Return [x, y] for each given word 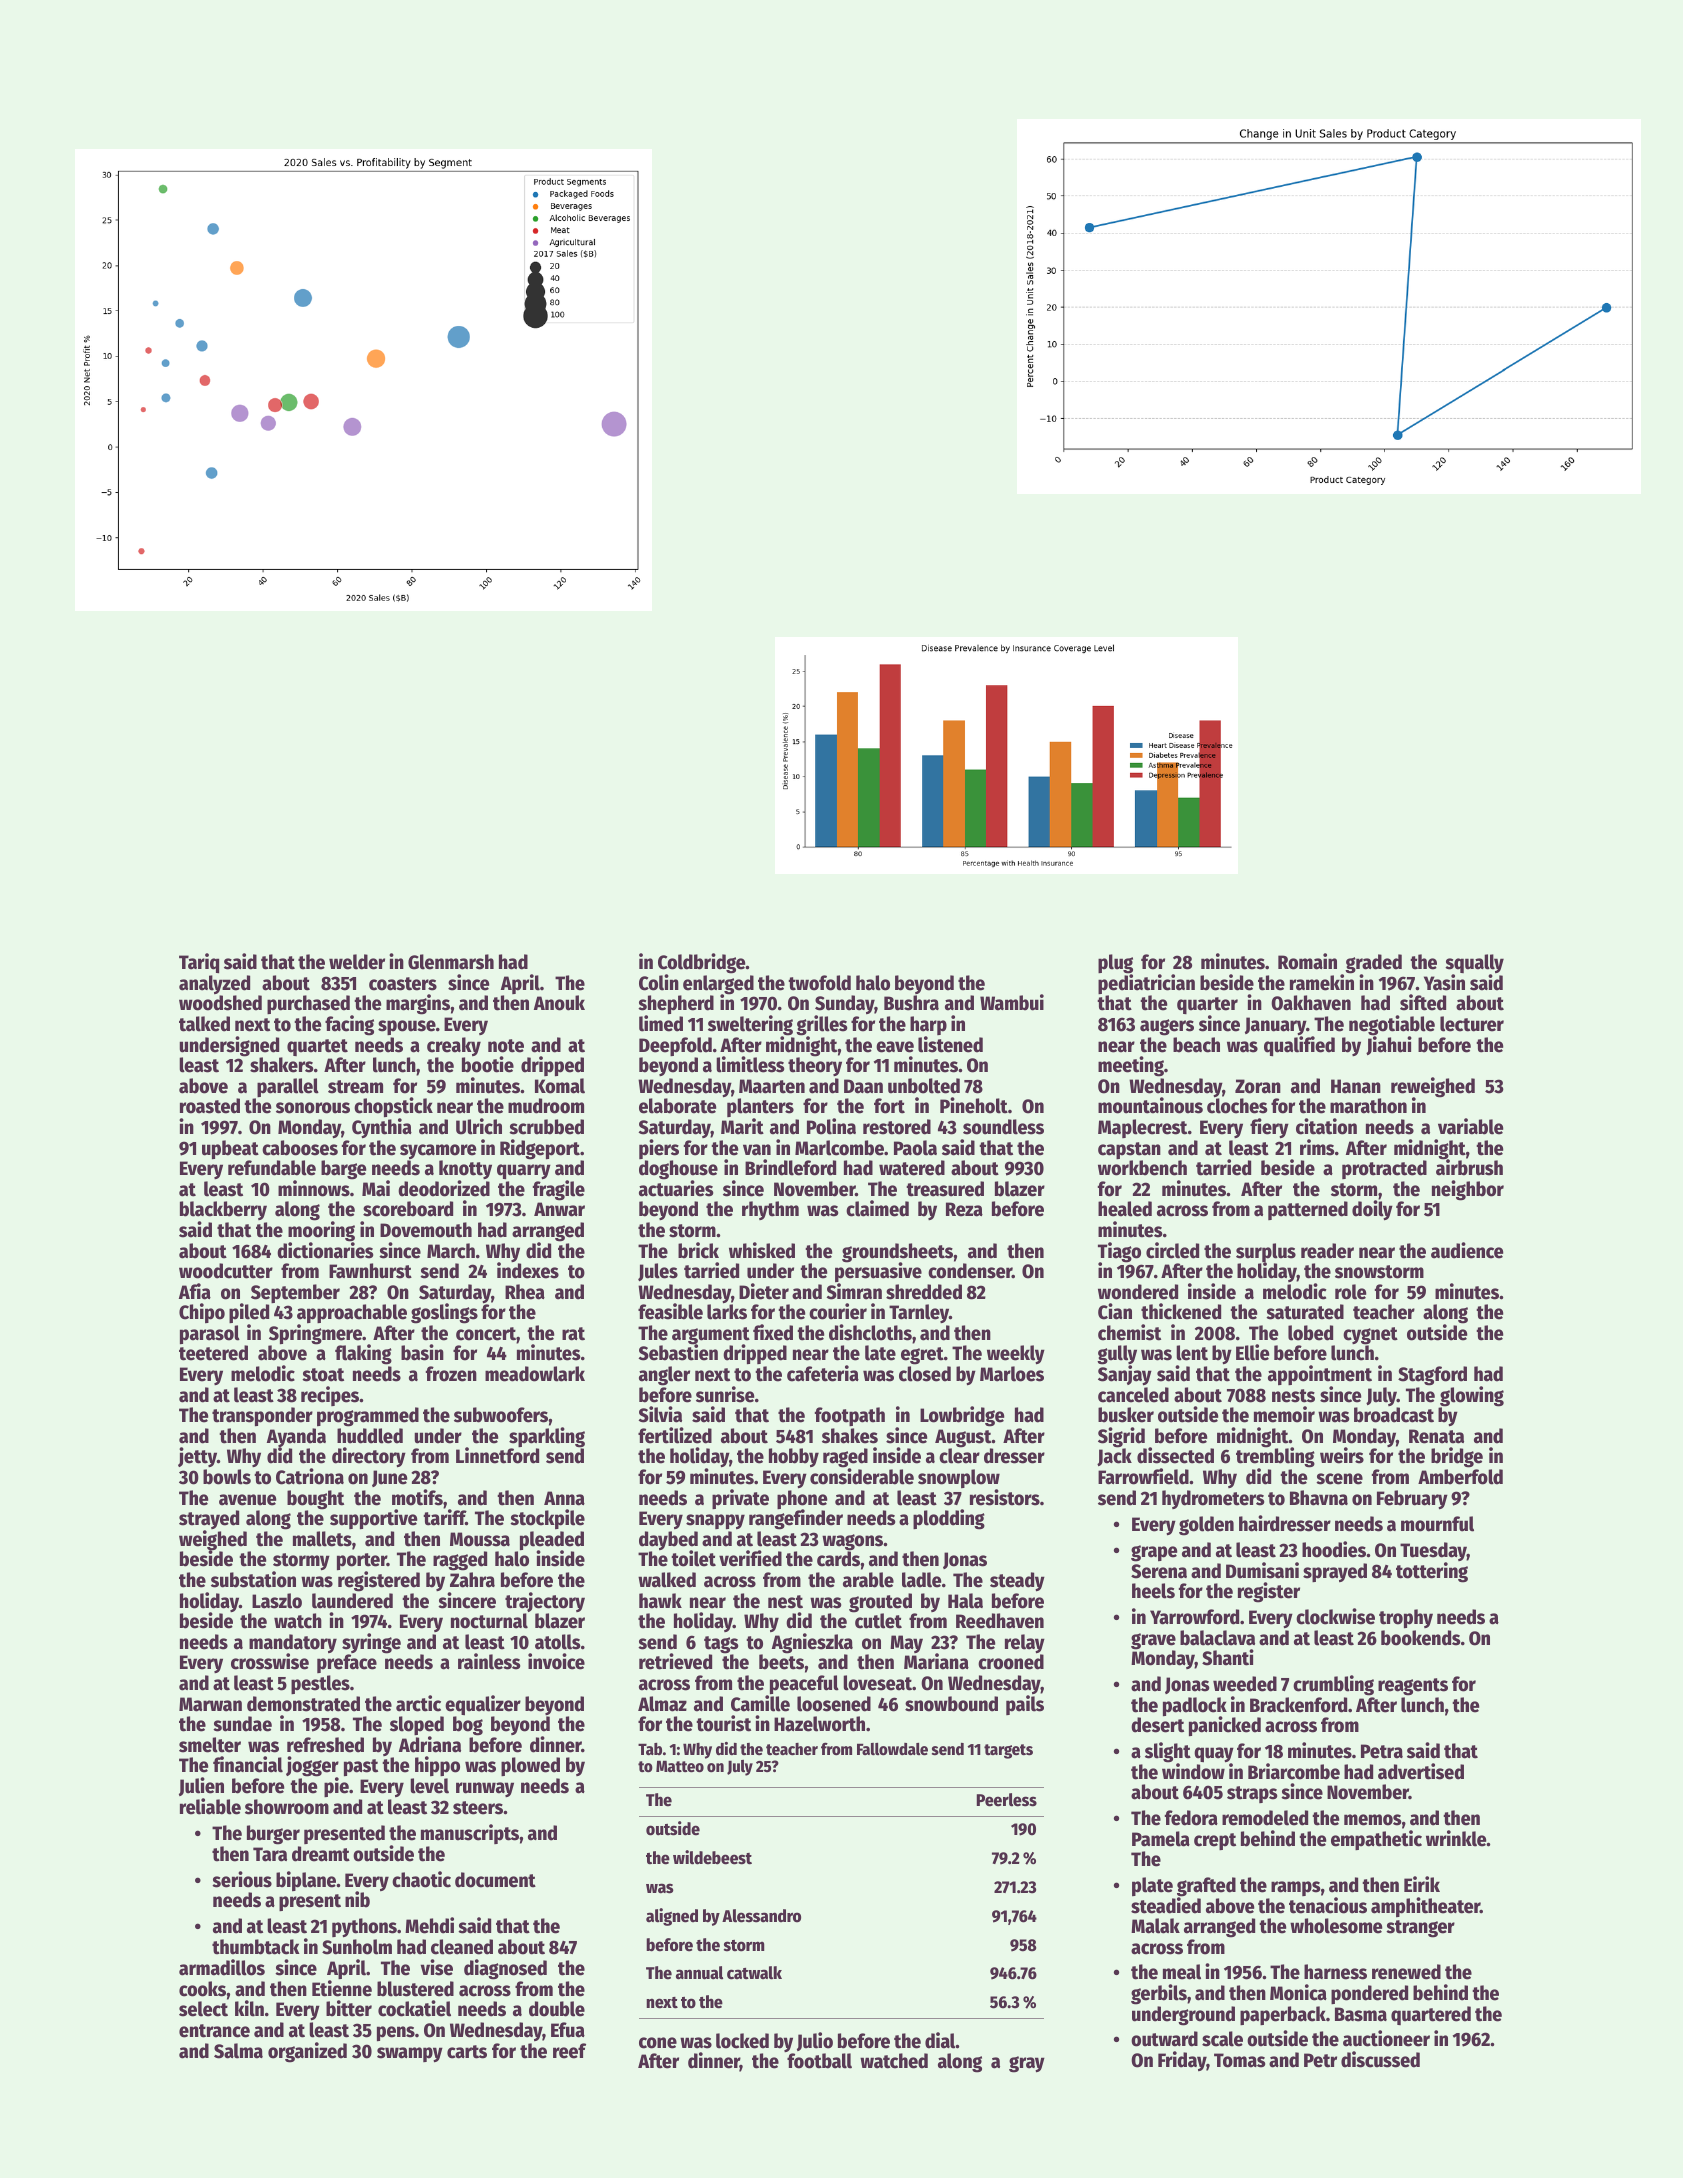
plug [1115, 964]
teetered [213, 1353]
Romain [1307, 961]
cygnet [1370, 1336]
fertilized [675, 1435]
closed [925, 1374]
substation [253, 1579]
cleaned [462, 1947]
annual [699, 1973]
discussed [1380, 2059]
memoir [1284, 1414]
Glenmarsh [451, 962]
